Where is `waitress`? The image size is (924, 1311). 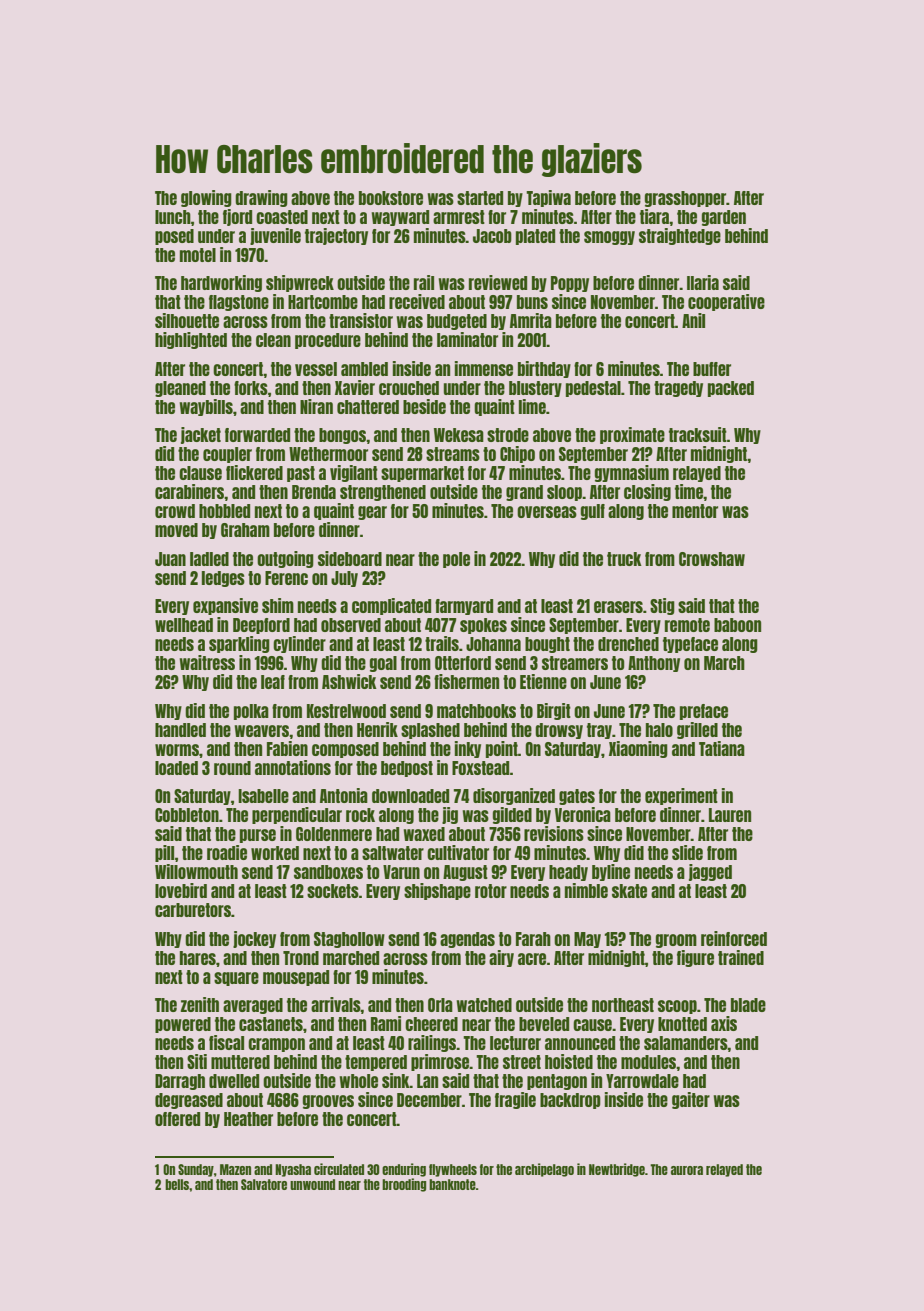 waitress is located at coordinates (207, 662).
